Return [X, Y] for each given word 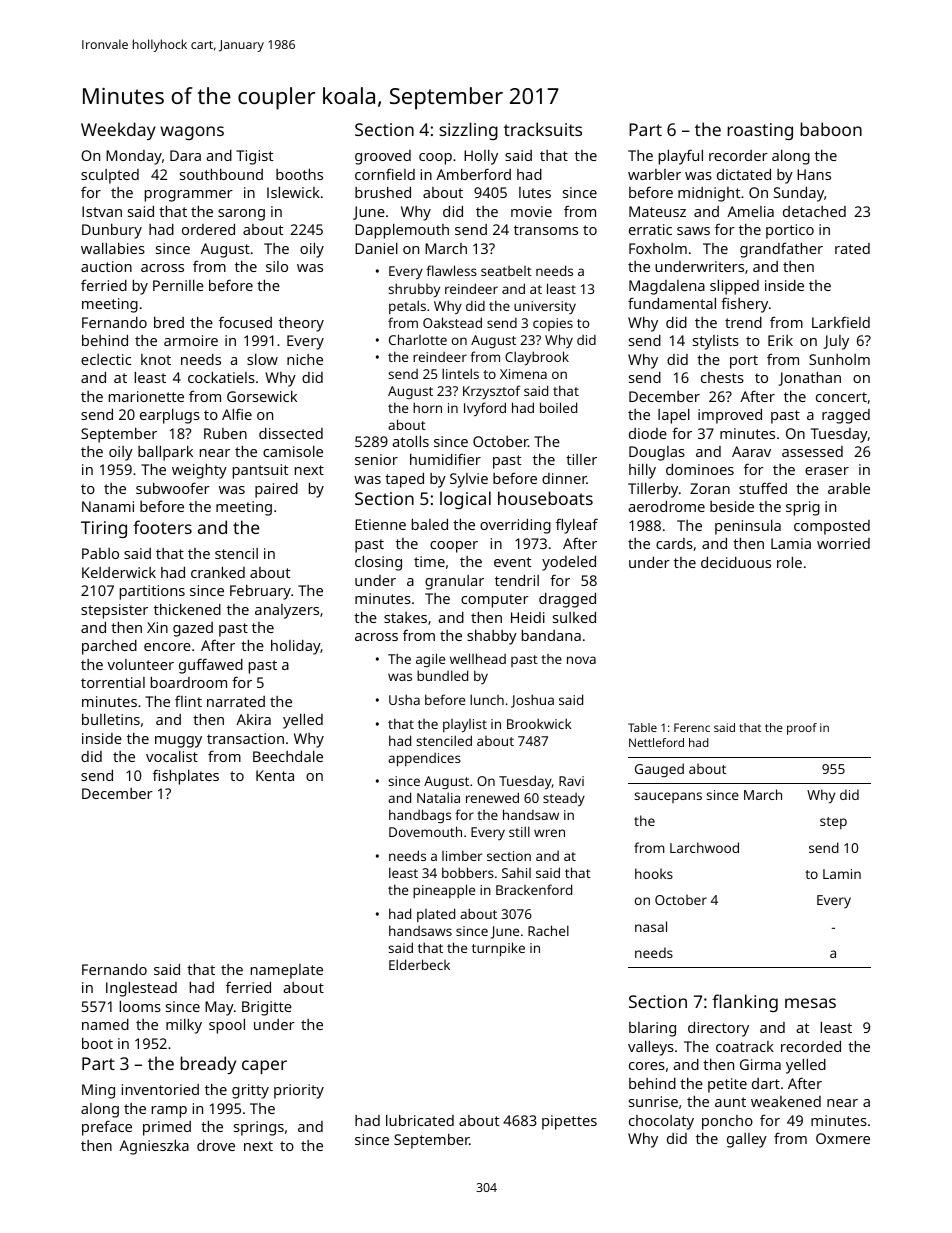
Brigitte [267, 1008]
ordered [208, 229]
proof [802, 729]
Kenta [275, 775]
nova [581, 660]
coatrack [745, 1046]
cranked [218, 572]
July [836, 342]
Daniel [376, 248]
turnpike [498, 949]
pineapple [444, 891]
